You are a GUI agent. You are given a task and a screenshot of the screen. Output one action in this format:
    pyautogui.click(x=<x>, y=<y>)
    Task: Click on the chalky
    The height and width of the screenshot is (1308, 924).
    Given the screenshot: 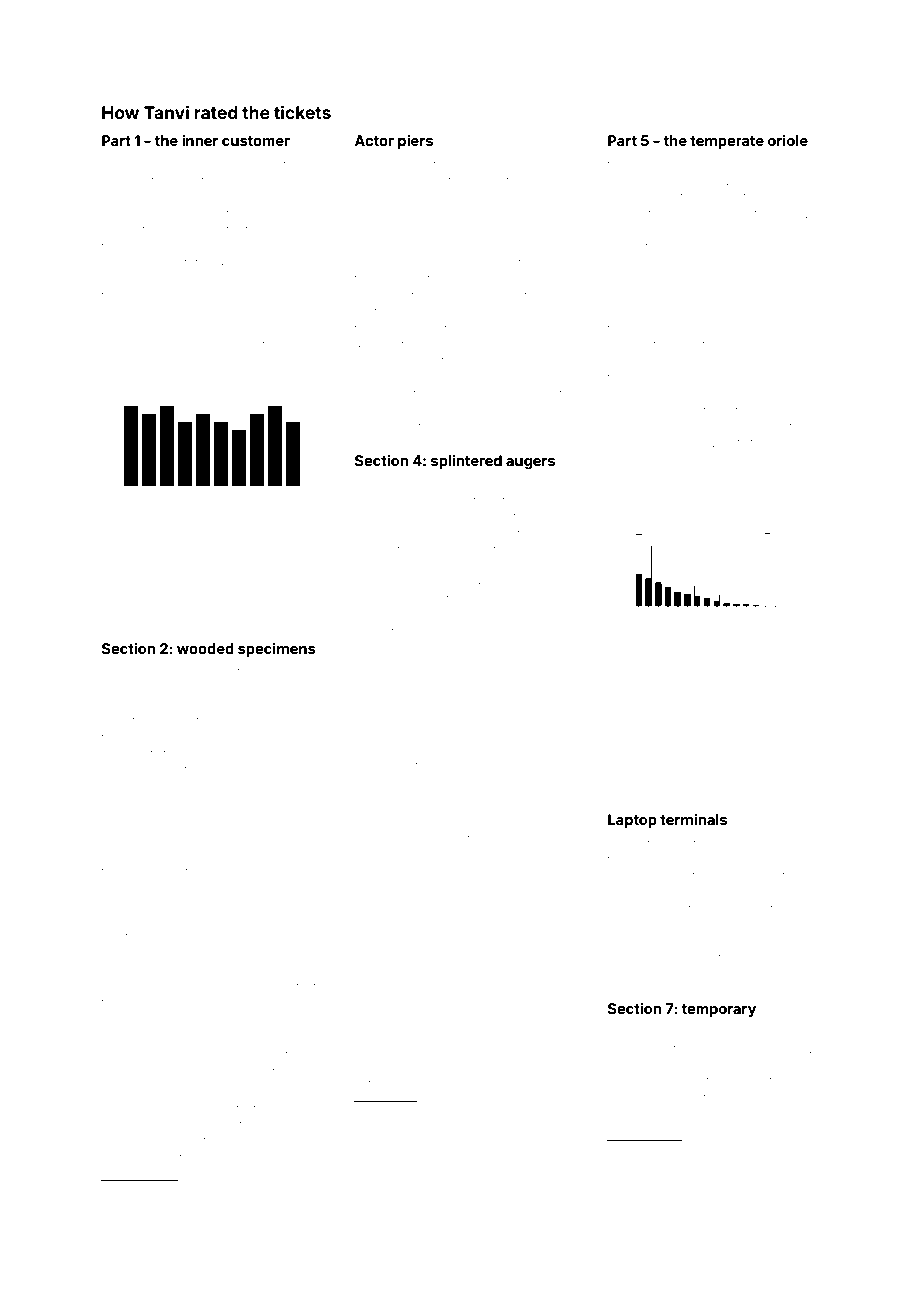 What is the action you would take?
    pyautogui.click(x=119, y=313)
